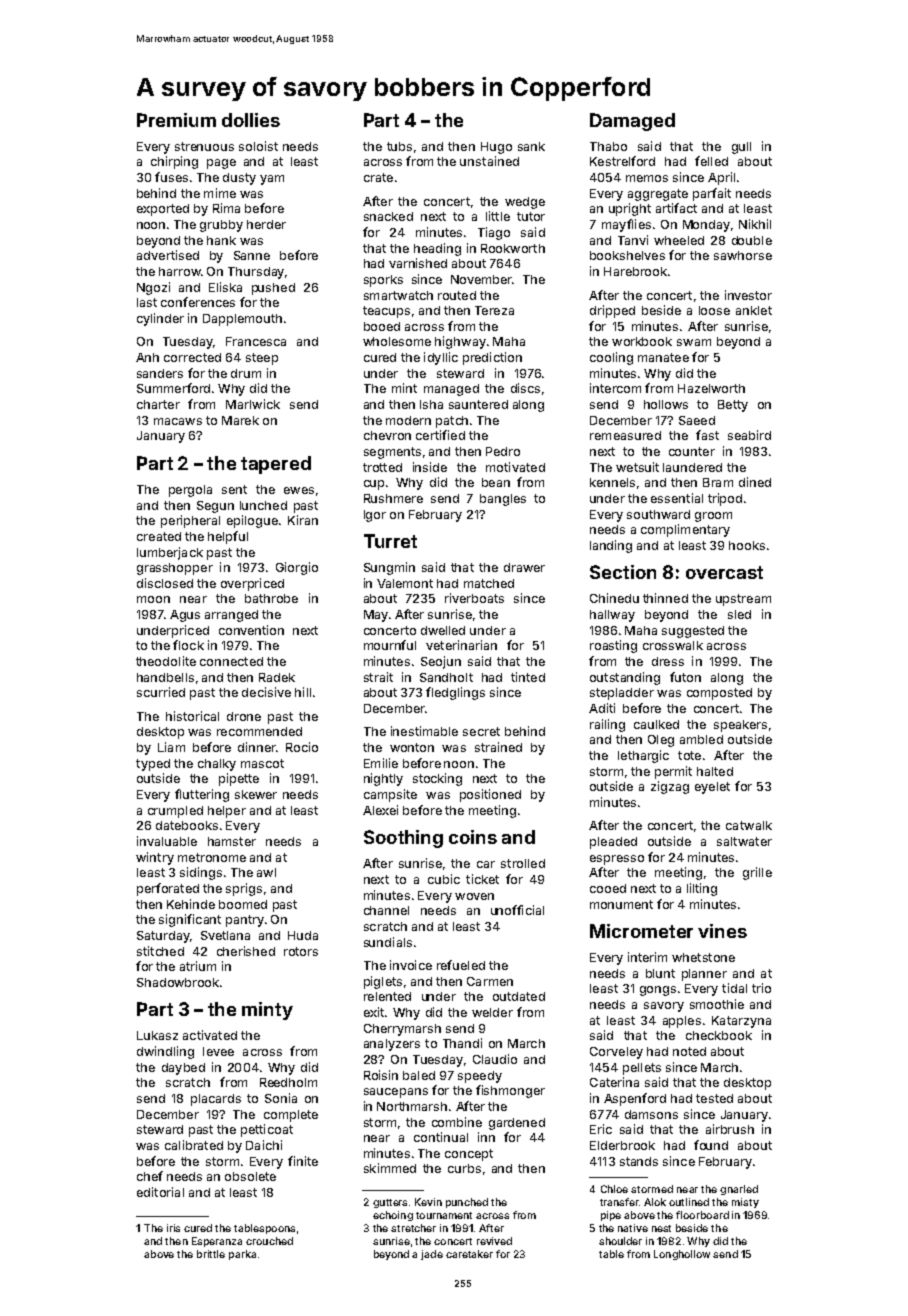  Describe the element at coordinates (176, 120) in the image. I see `Premium` at that location.
